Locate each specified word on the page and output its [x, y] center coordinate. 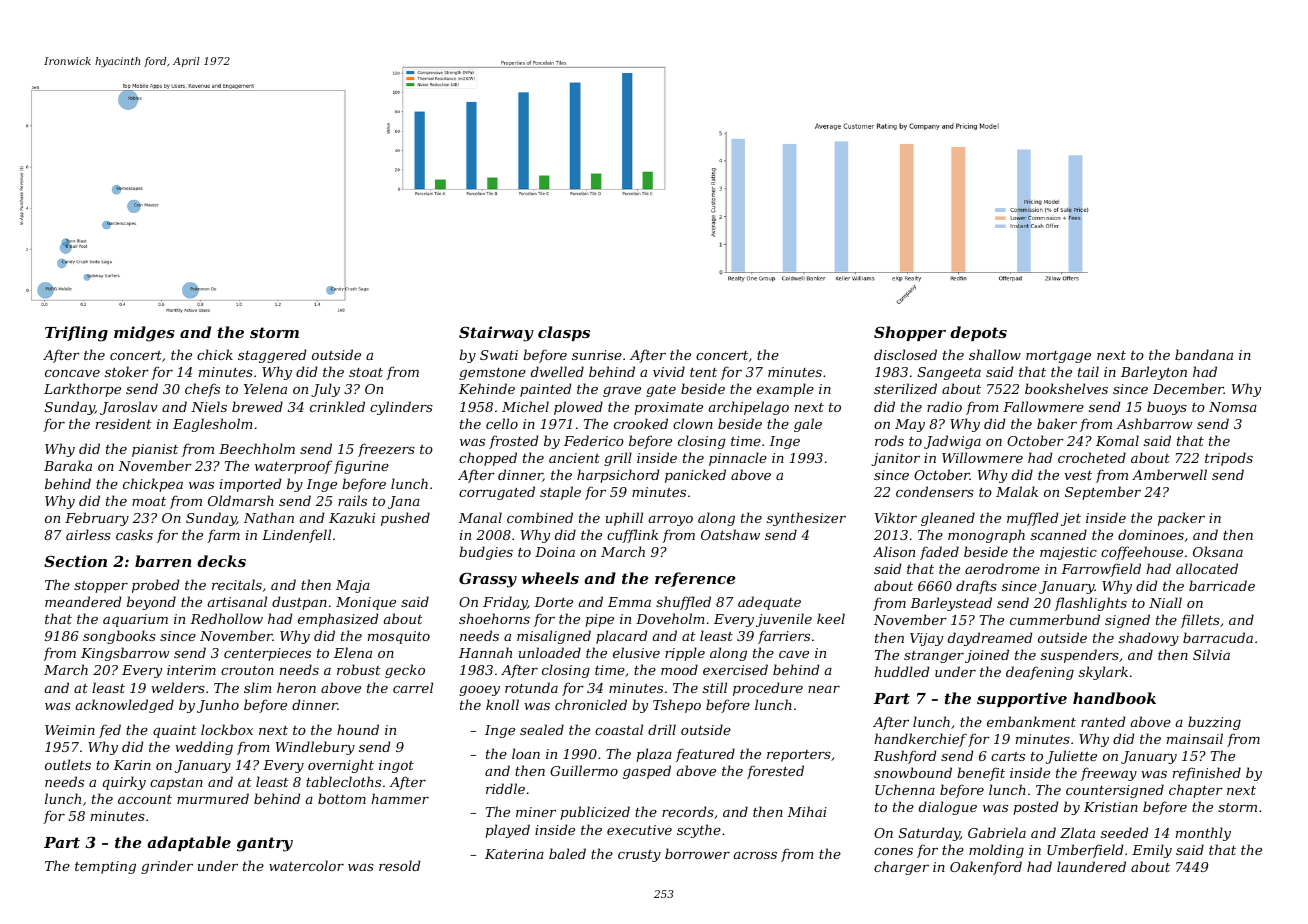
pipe [599, 620]
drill [662, 729]
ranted [1103, 721]
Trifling [76, 334]
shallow [995, 354]
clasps [564, 333]
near [824, 689]
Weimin [70, 730]
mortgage [1058, 357]
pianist [155, 450]
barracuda [1218, 637]
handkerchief [921, 740]
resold [399, 865]
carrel [413, 687]
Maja [353, 586]
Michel [525, 406]
